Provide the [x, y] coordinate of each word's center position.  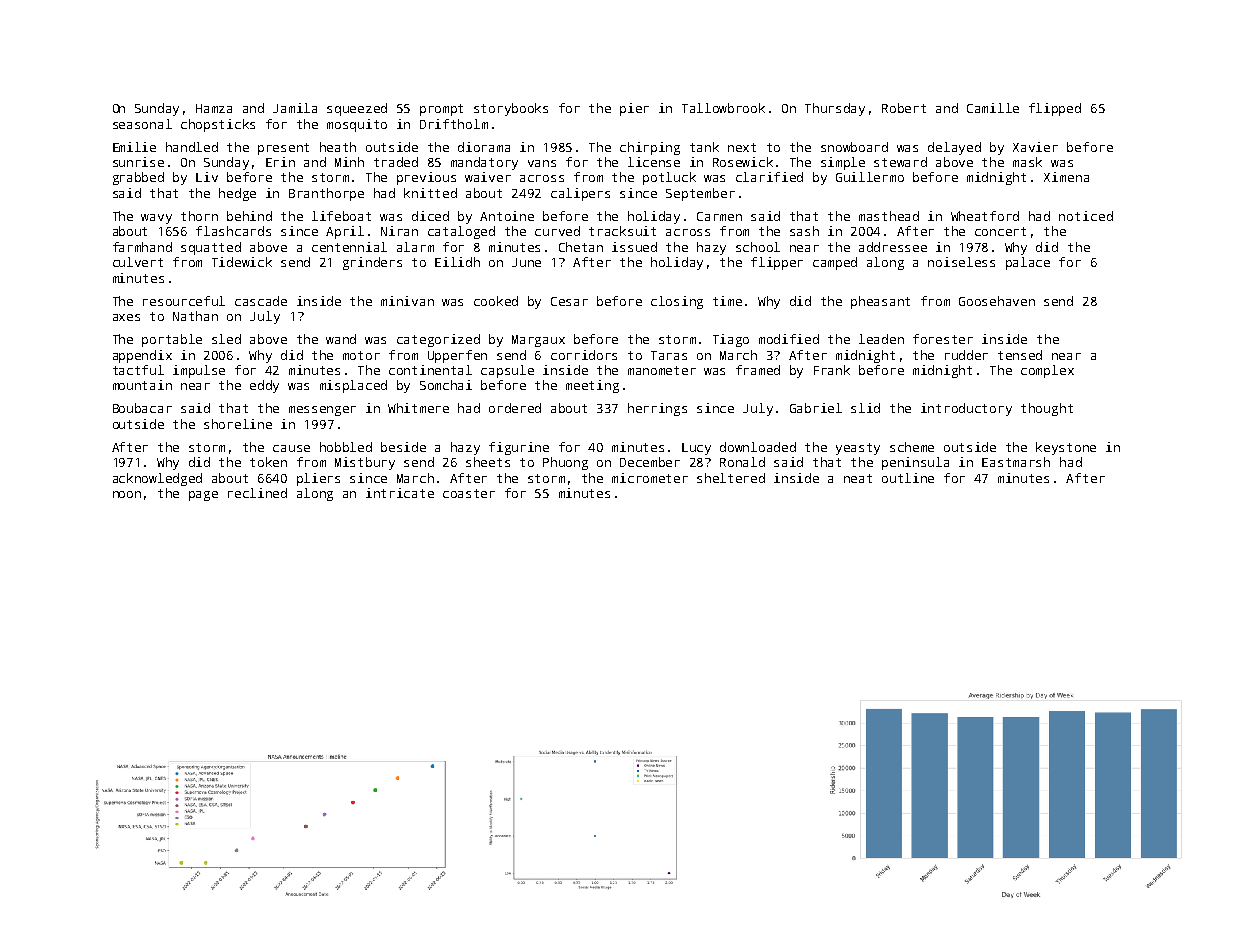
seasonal [142, 124]
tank [704, 147]
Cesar [569, 301]
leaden [881, 339]
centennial [349, 247]
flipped [1055, 109]
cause [291, 448]
